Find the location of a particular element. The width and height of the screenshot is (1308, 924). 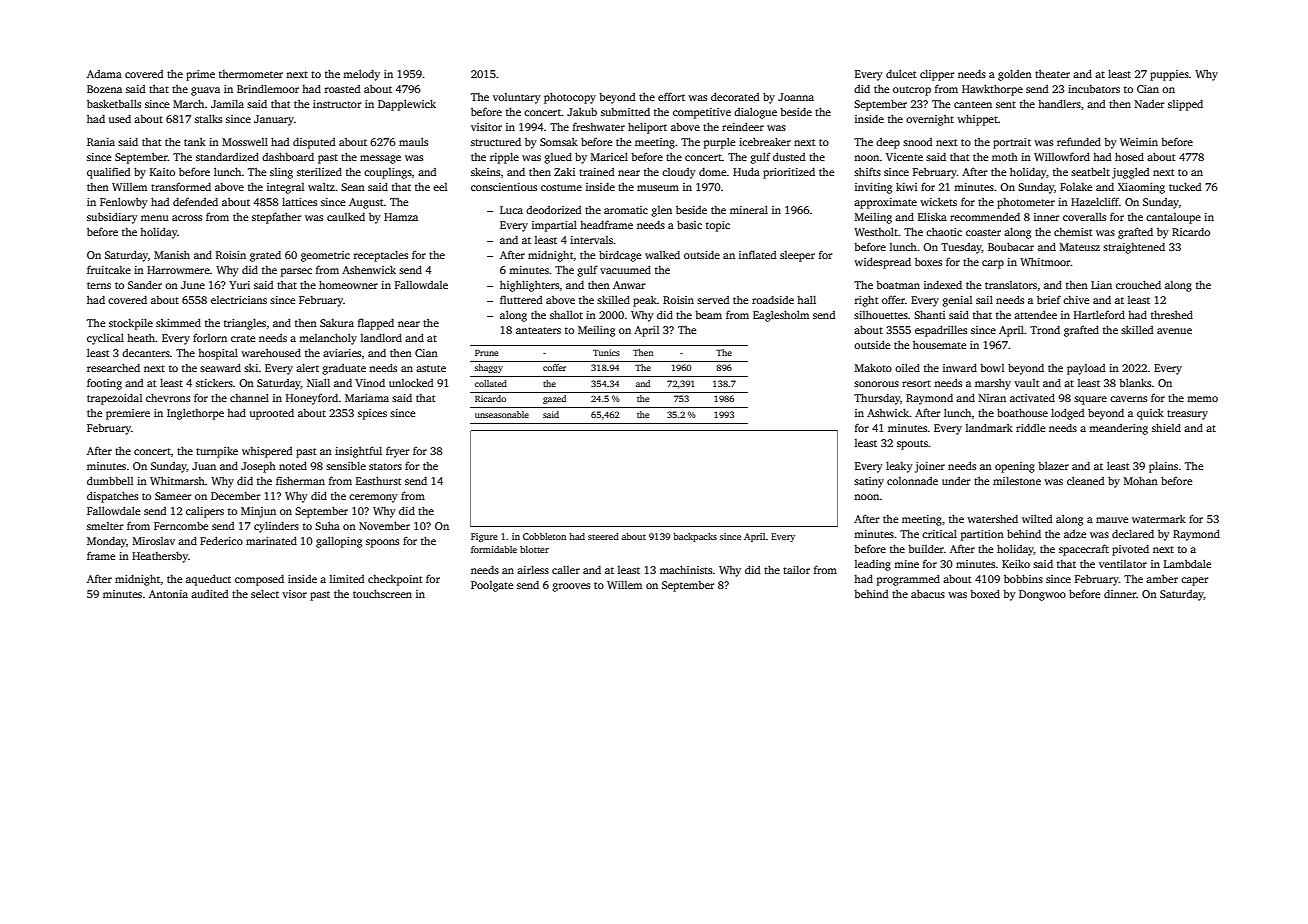

Rania is located at coordinates (101, 142).
